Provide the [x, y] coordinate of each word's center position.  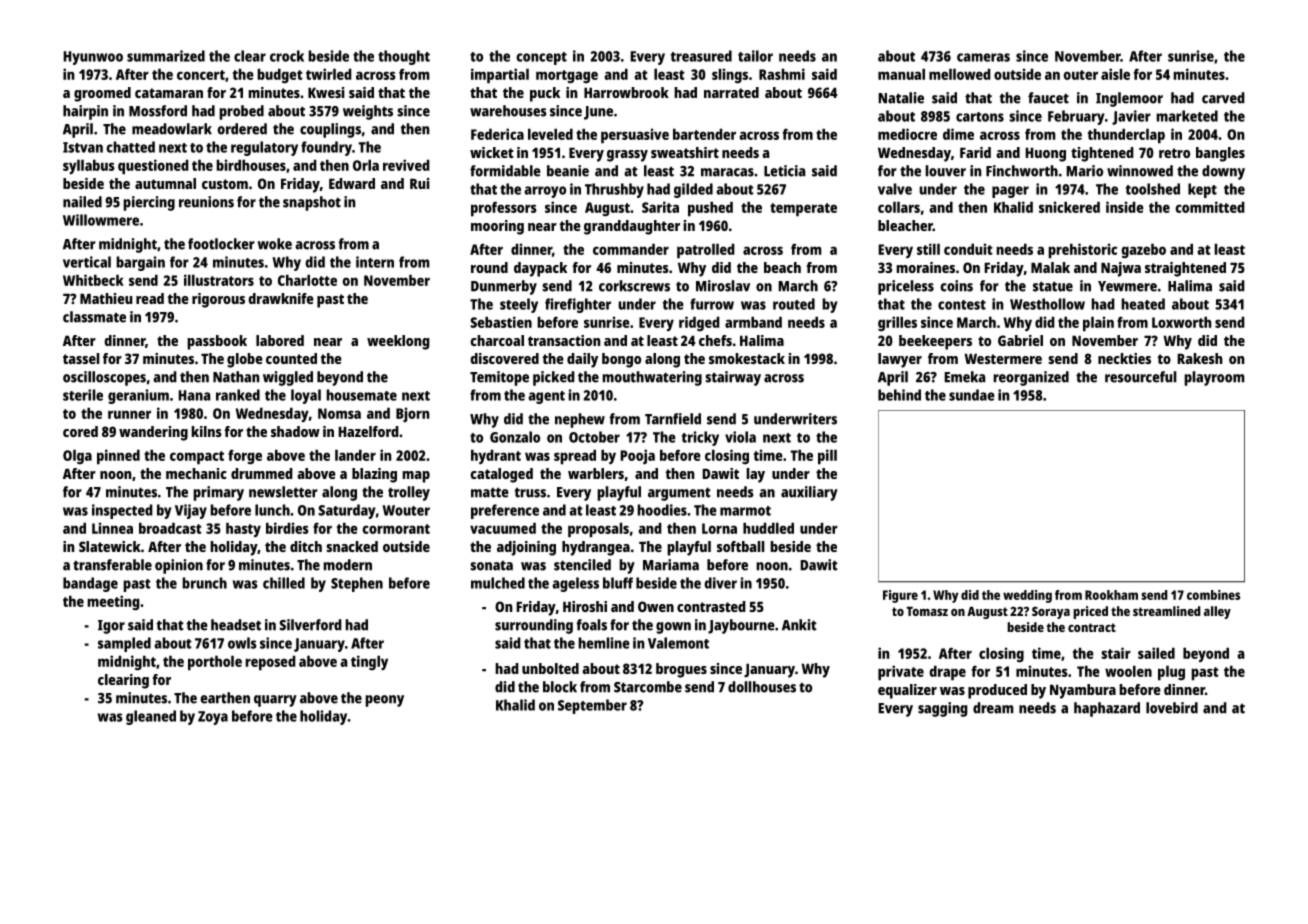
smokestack [747, 359]
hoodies [662, 510]
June [598, 113]
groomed [102, 94]
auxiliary [809, 493]
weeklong [398, 342]
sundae [972, 395]
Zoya [213, 718]
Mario [1085, 171]
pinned [118, 457]
